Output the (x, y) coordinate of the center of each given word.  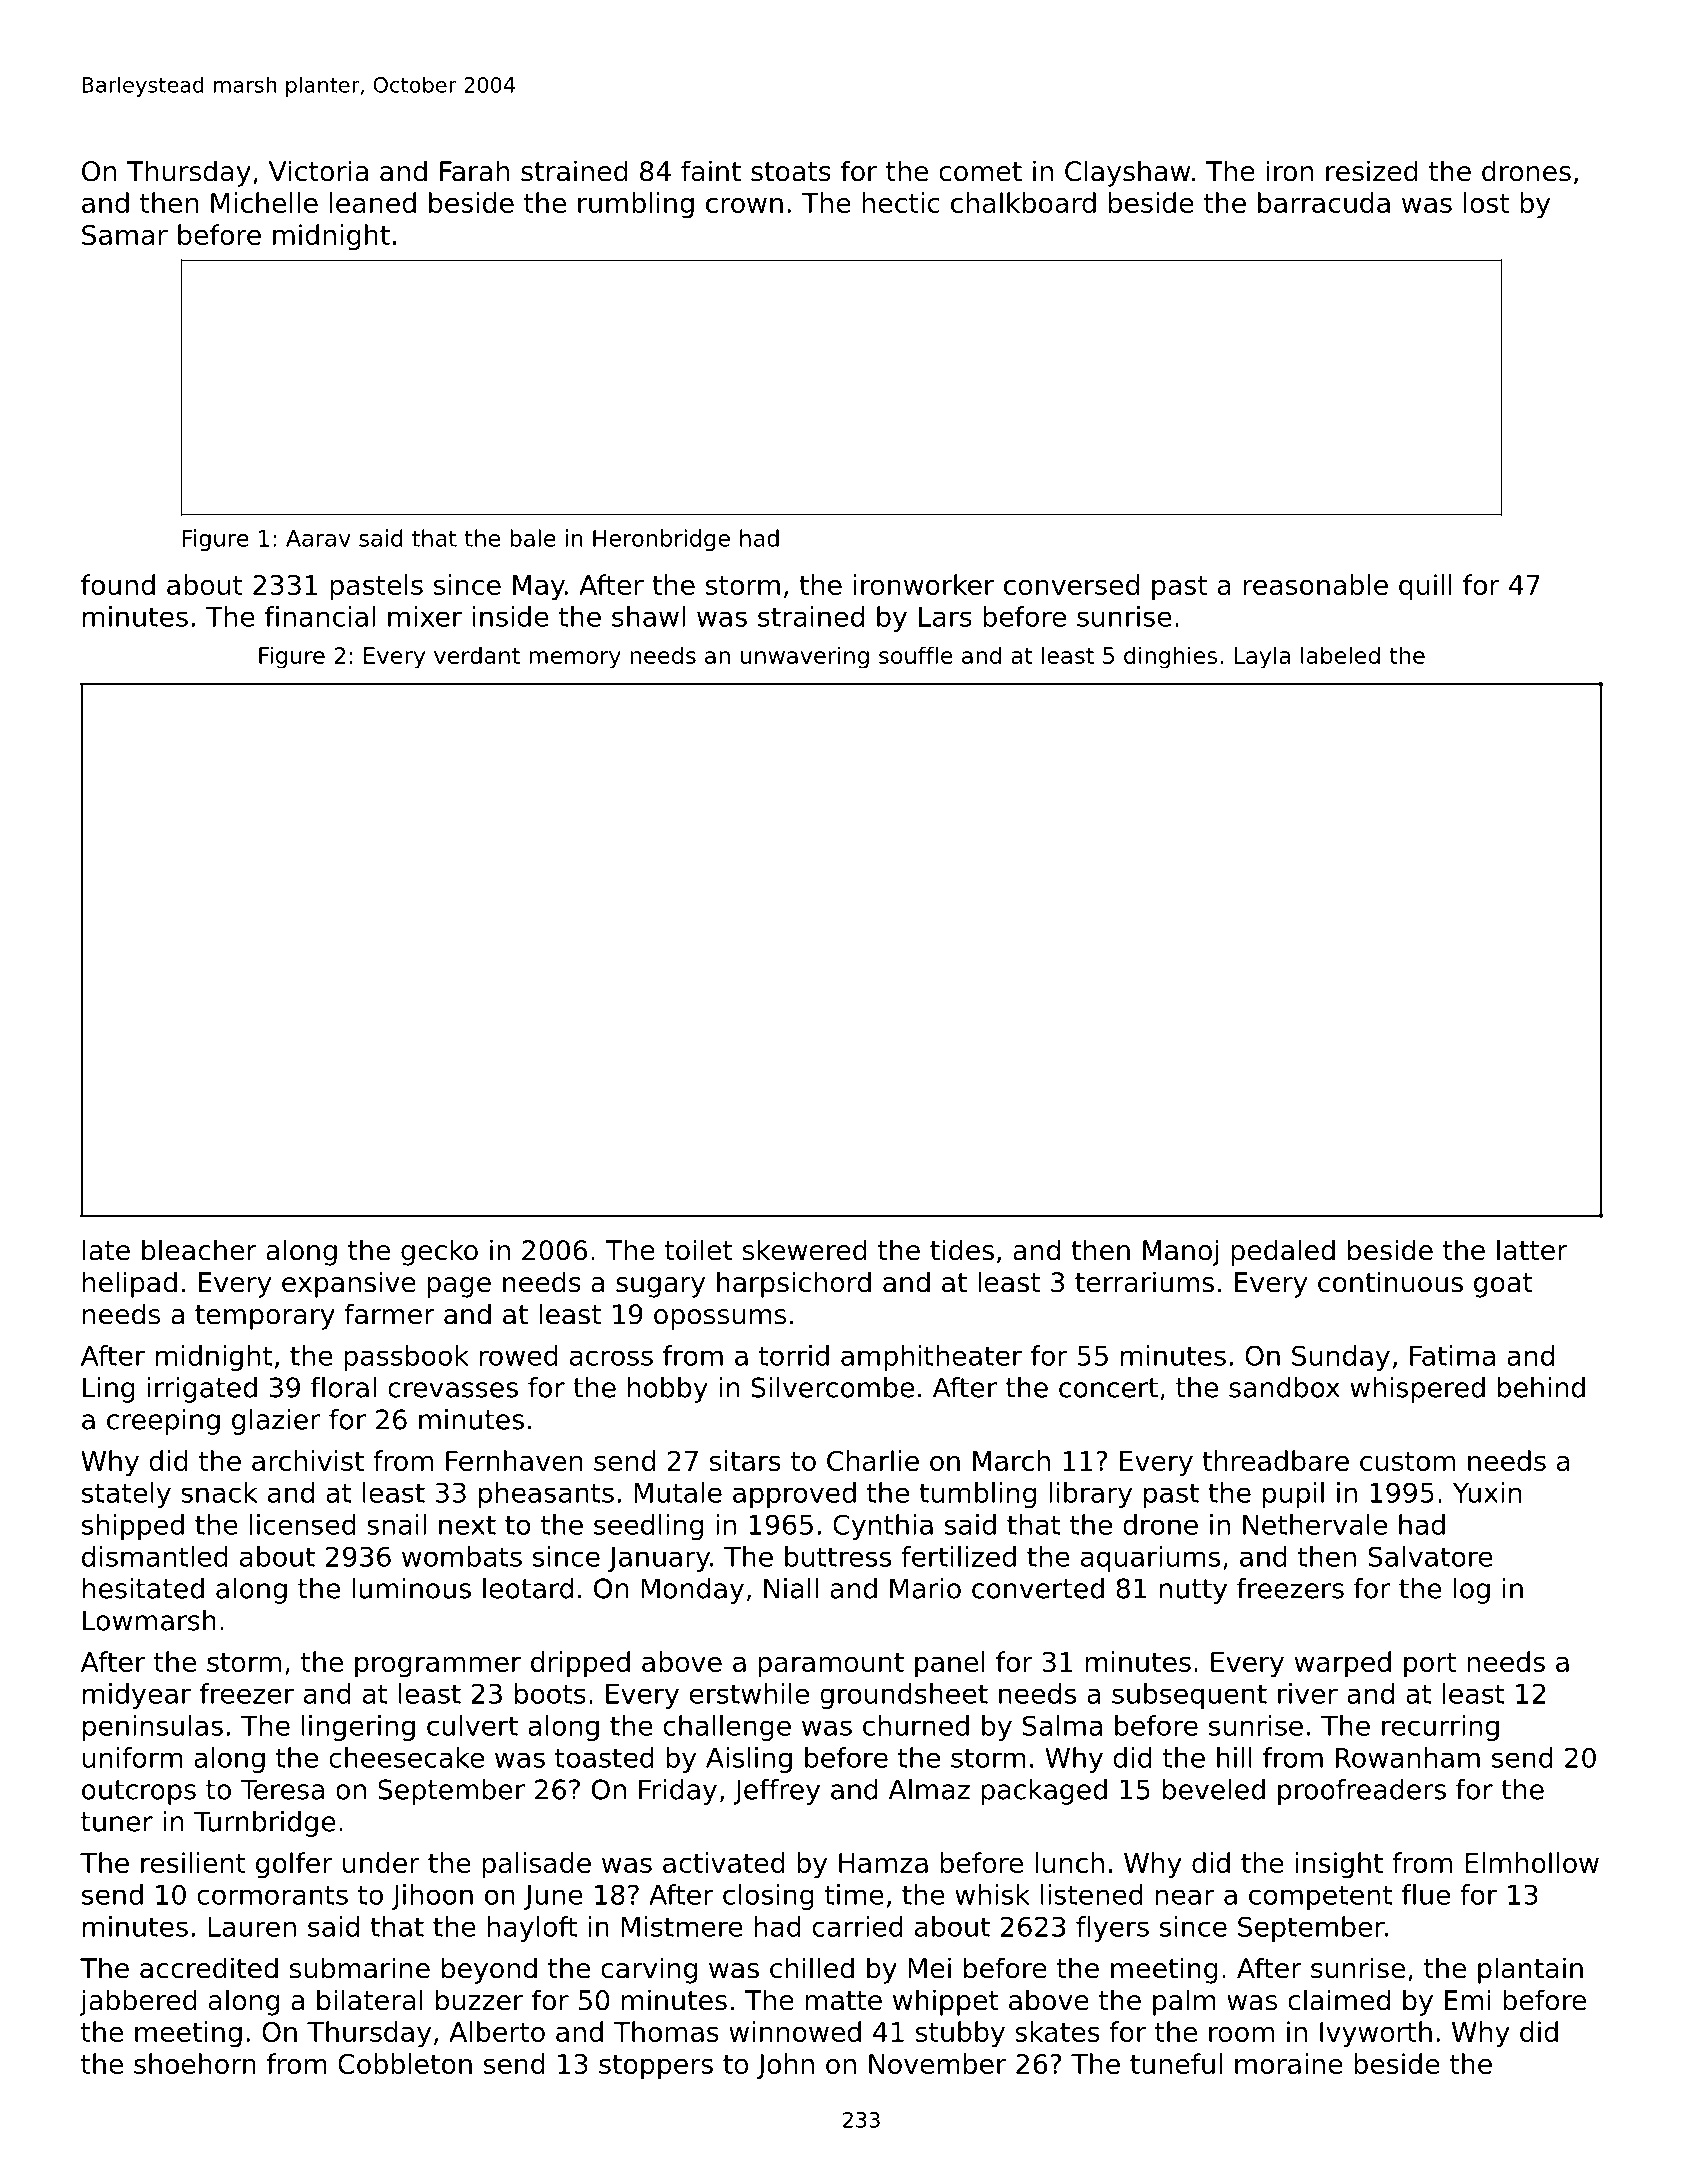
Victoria (318, 171)
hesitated (143, 1588)
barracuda (1324, 202)
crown (744, 205)
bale (533, 538)
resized (1372, 171)
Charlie (873, 1460)
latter (1532, 1250)
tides (962, 1250)
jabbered (138, 2002)
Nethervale (1315, 1524)
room (1241, 2034)
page (459, 1287)
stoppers (656, 2067)
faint (711, 171)
